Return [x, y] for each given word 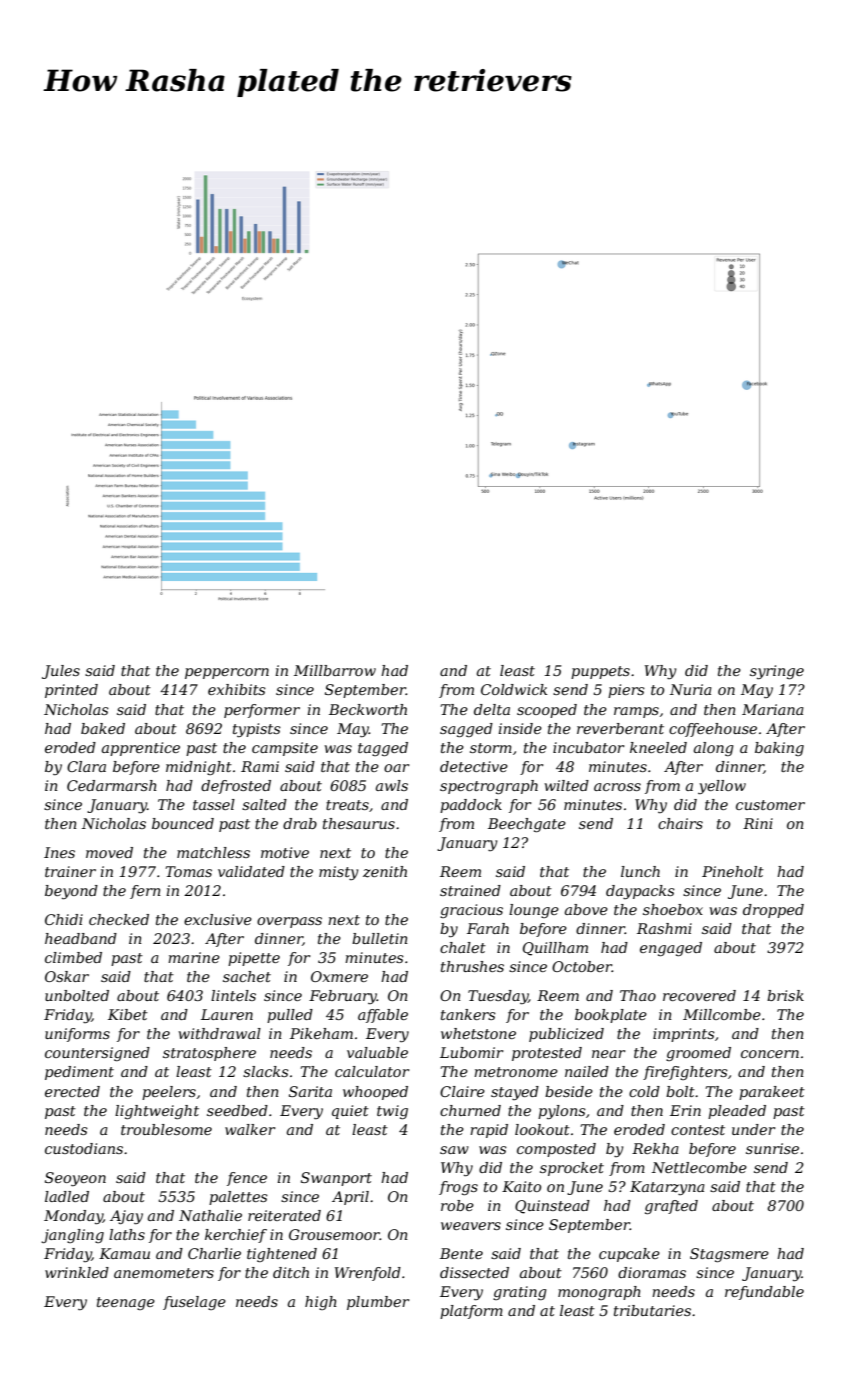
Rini [758, 823]
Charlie [214, 1253]
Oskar [67, 976]
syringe [777, 672]
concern [770, 1054]
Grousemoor [334, 1234]
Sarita [310, 1091]
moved [109, 852]
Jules [61, 672]
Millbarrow [335, 670]
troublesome [166, 1129]
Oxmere [339, 976]
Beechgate [527, 825]
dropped [773, 911]
